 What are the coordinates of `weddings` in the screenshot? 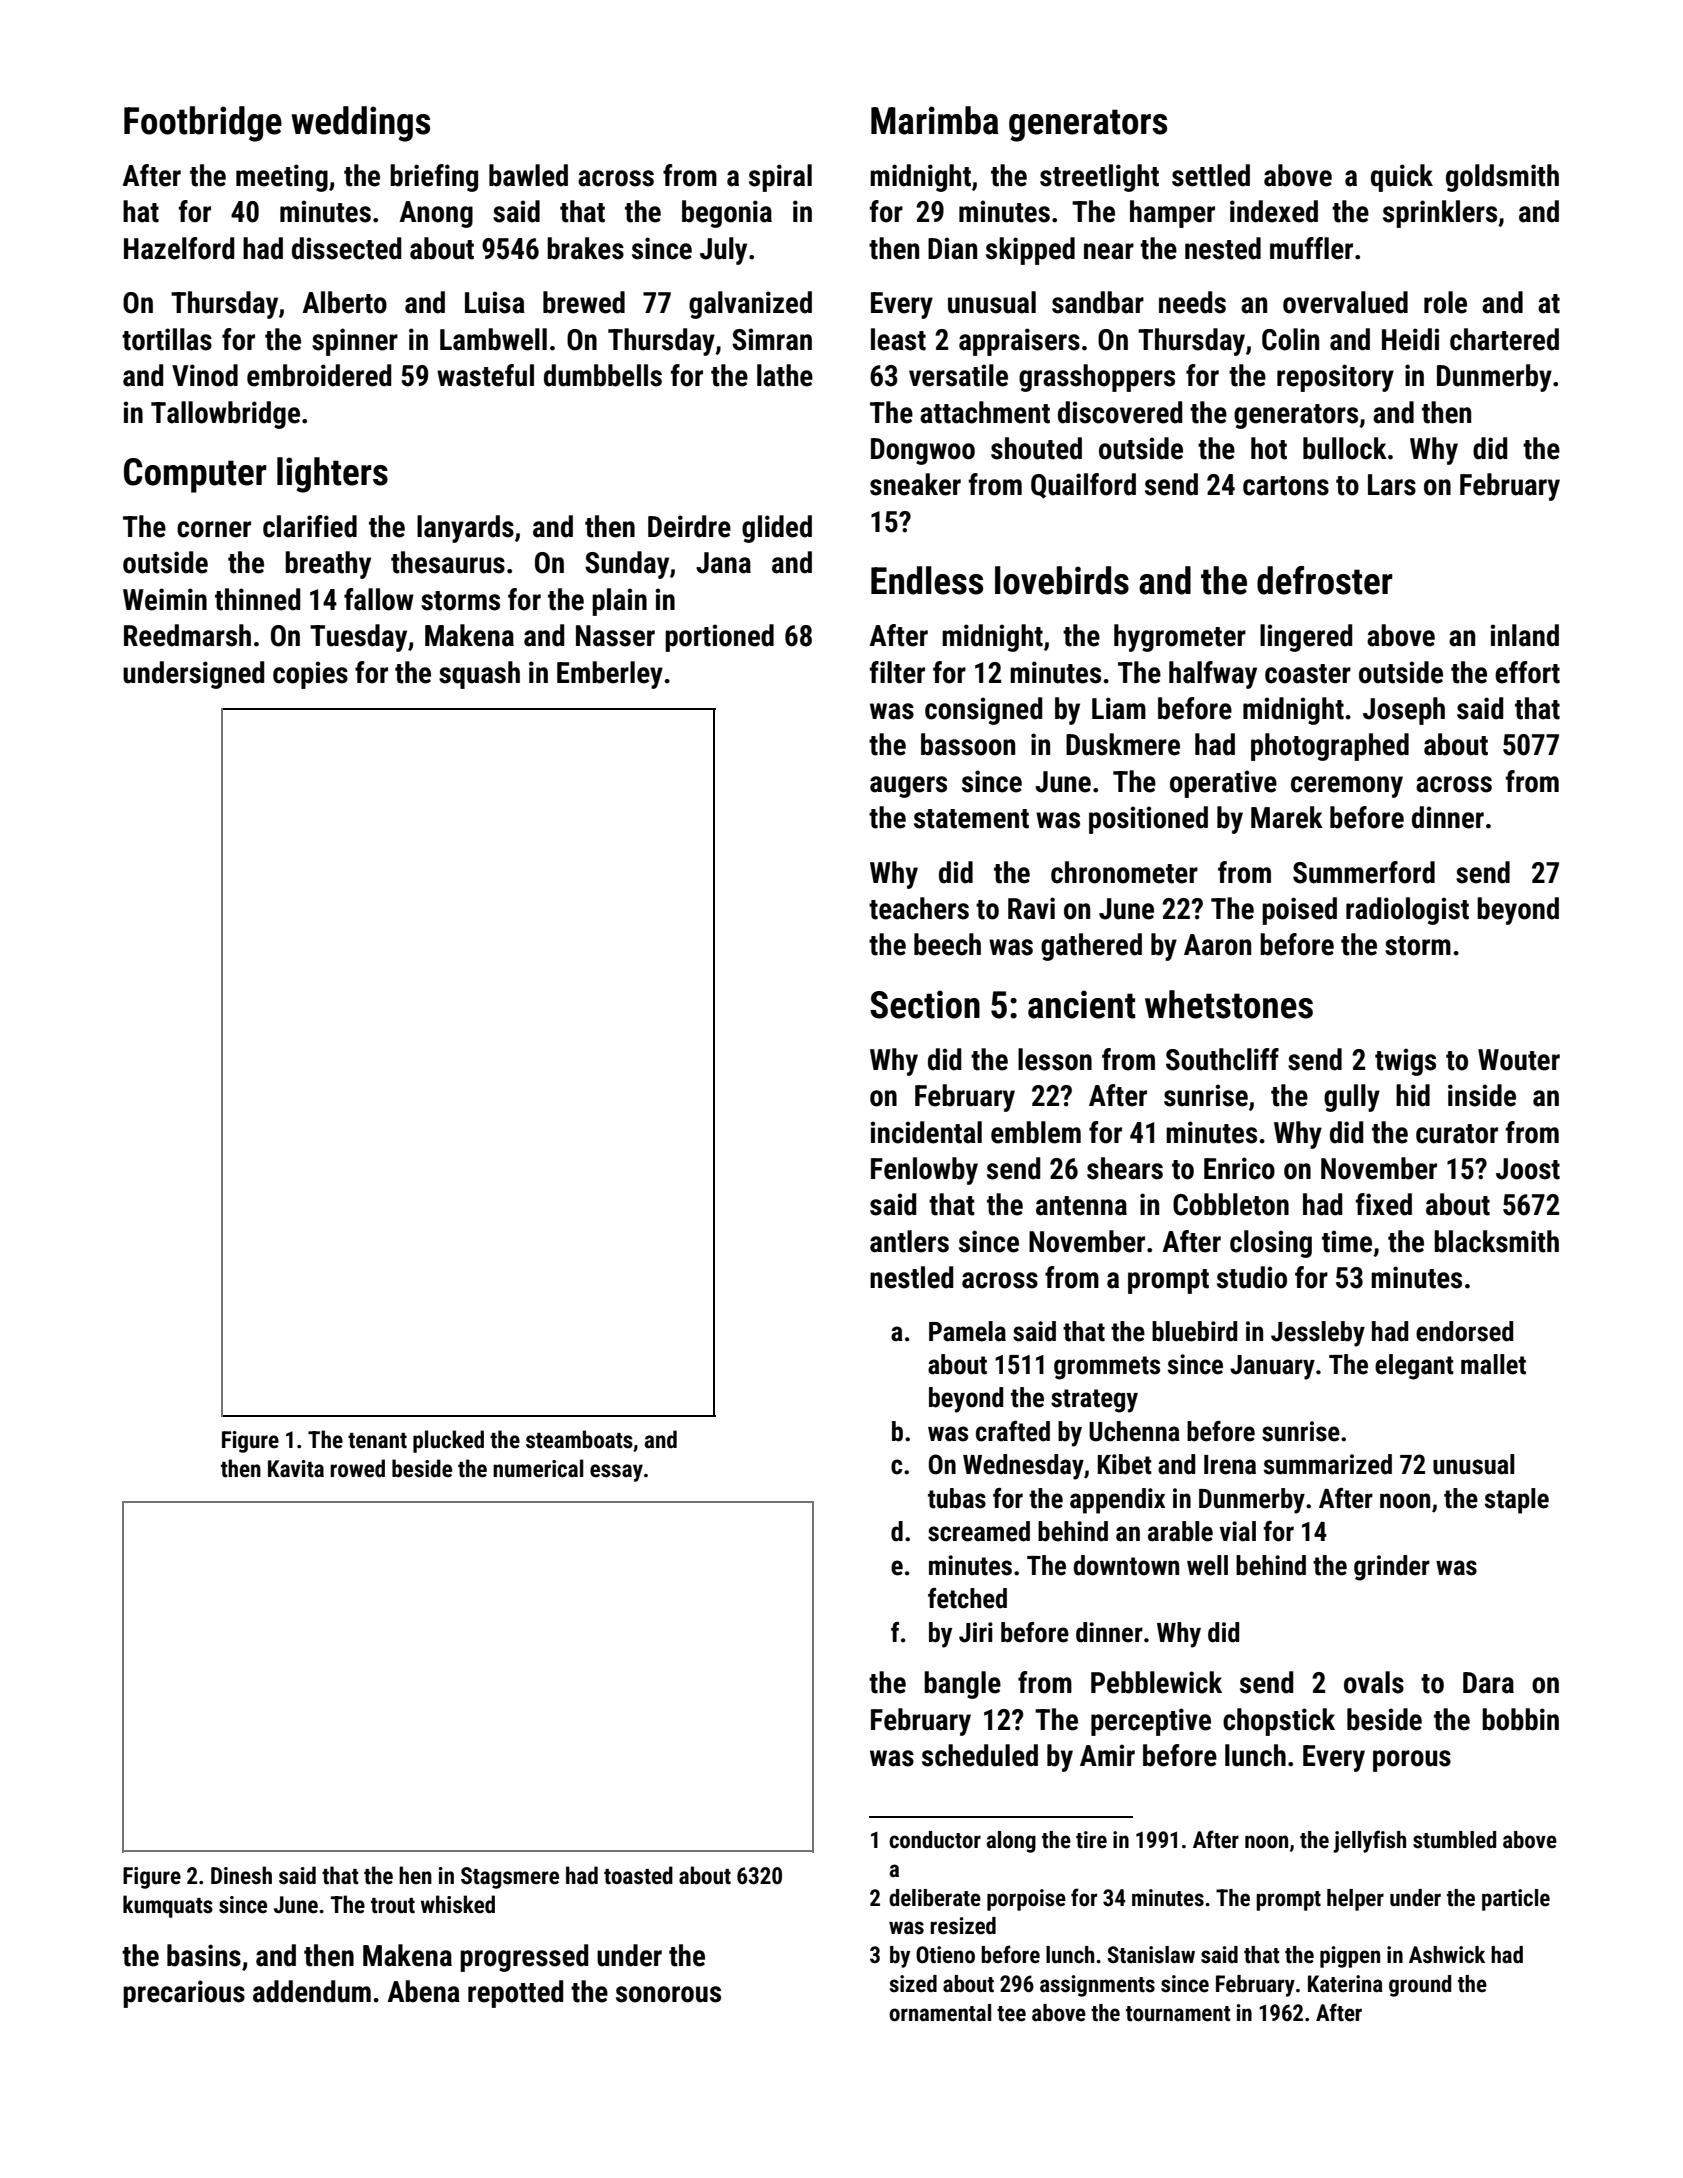 It's located at (361, 124).
